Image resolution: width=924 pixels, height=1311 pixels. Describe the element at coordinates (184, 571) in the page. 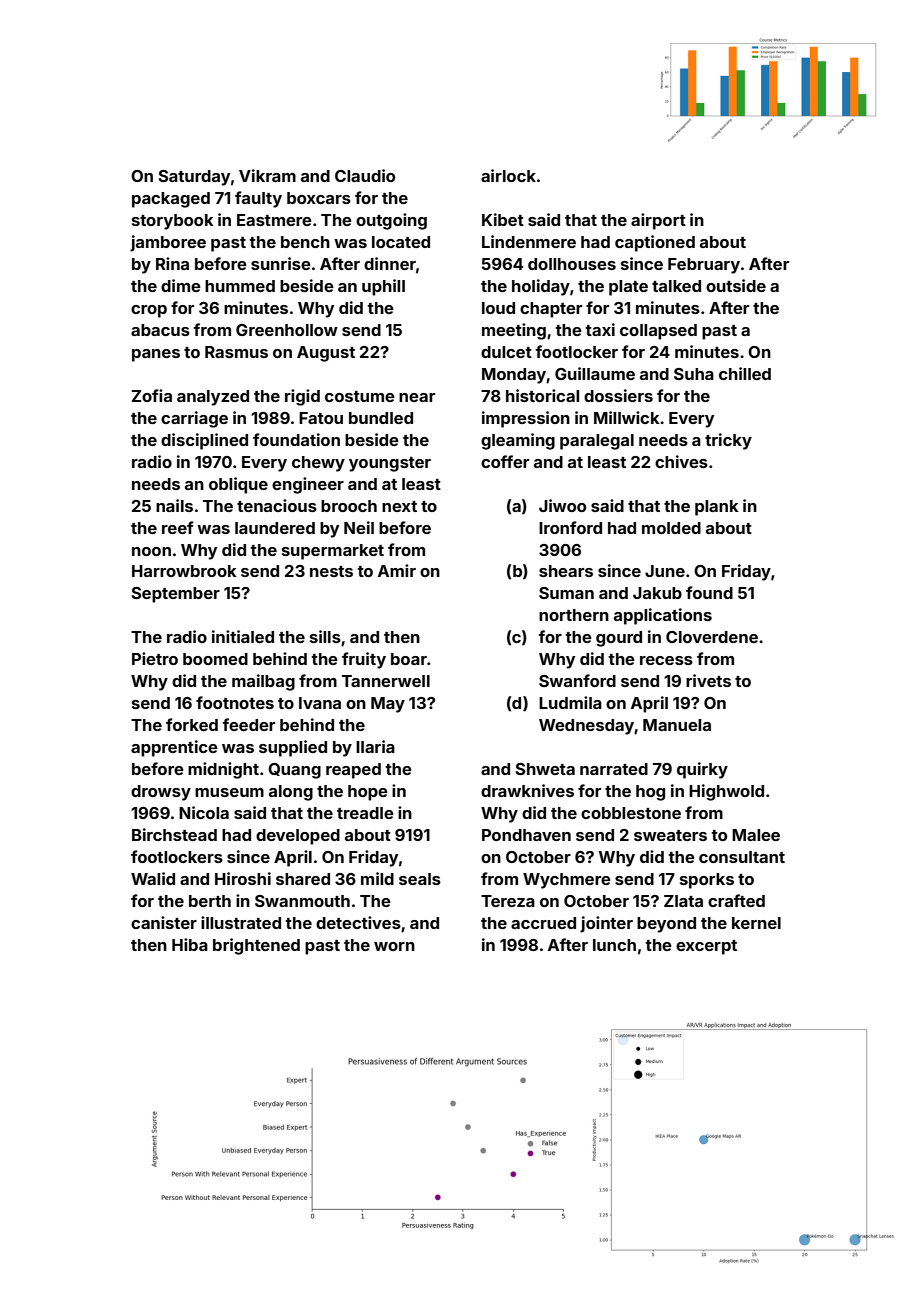

I see `Harrowbrook` at that location.
